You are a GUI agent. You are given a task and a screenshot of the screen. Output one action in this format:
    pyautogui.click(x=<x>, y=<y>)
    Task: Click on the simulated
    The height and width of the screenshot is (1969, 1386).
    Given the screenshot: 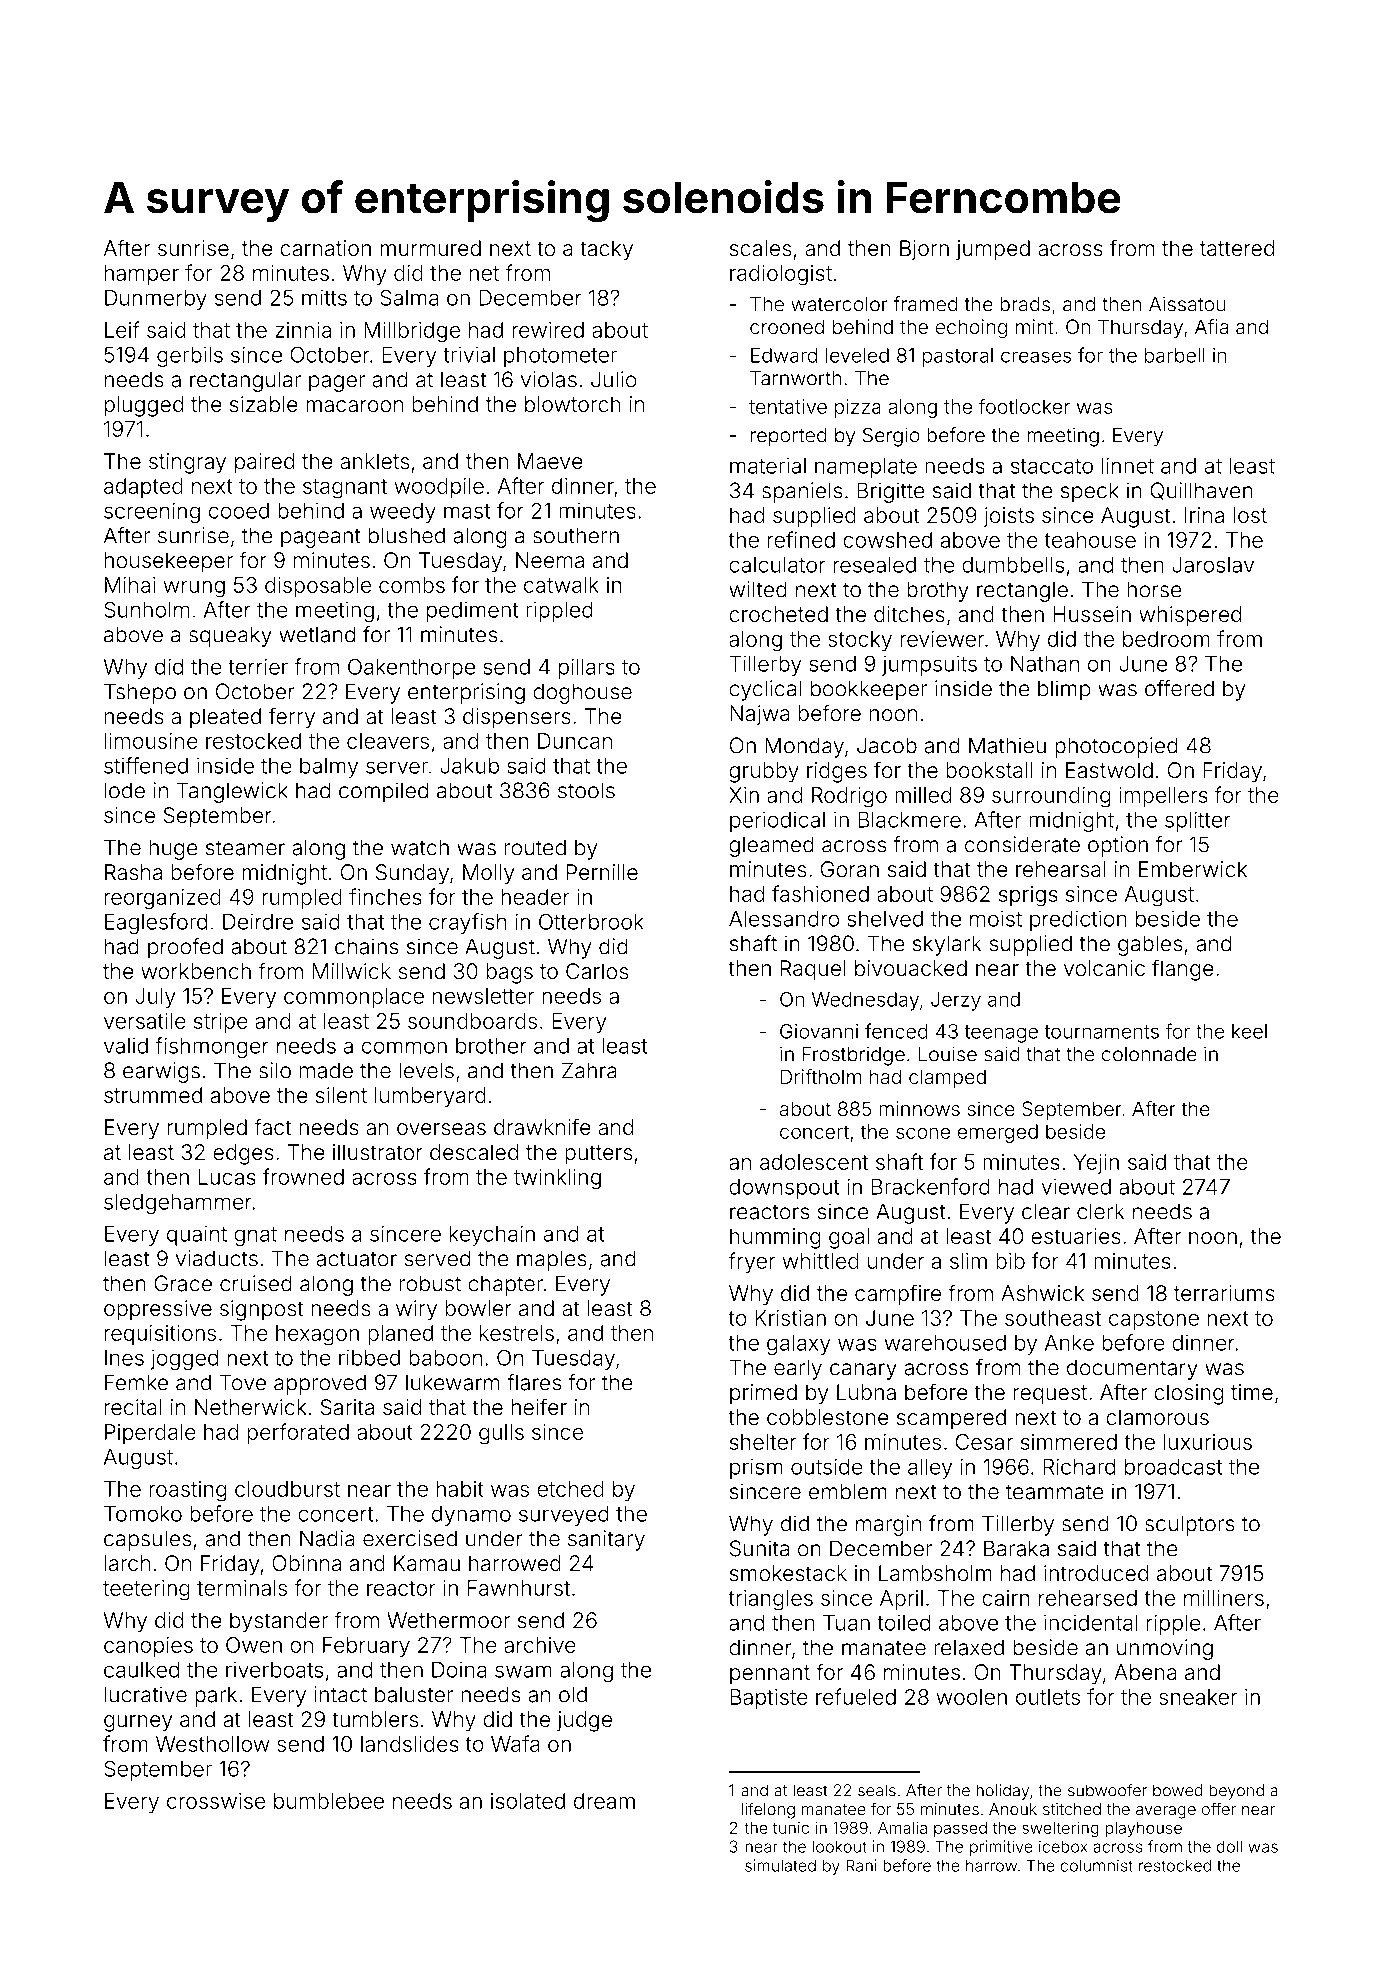 What is the action you would take?
    pyautogui.click(x=780, y=1865)
